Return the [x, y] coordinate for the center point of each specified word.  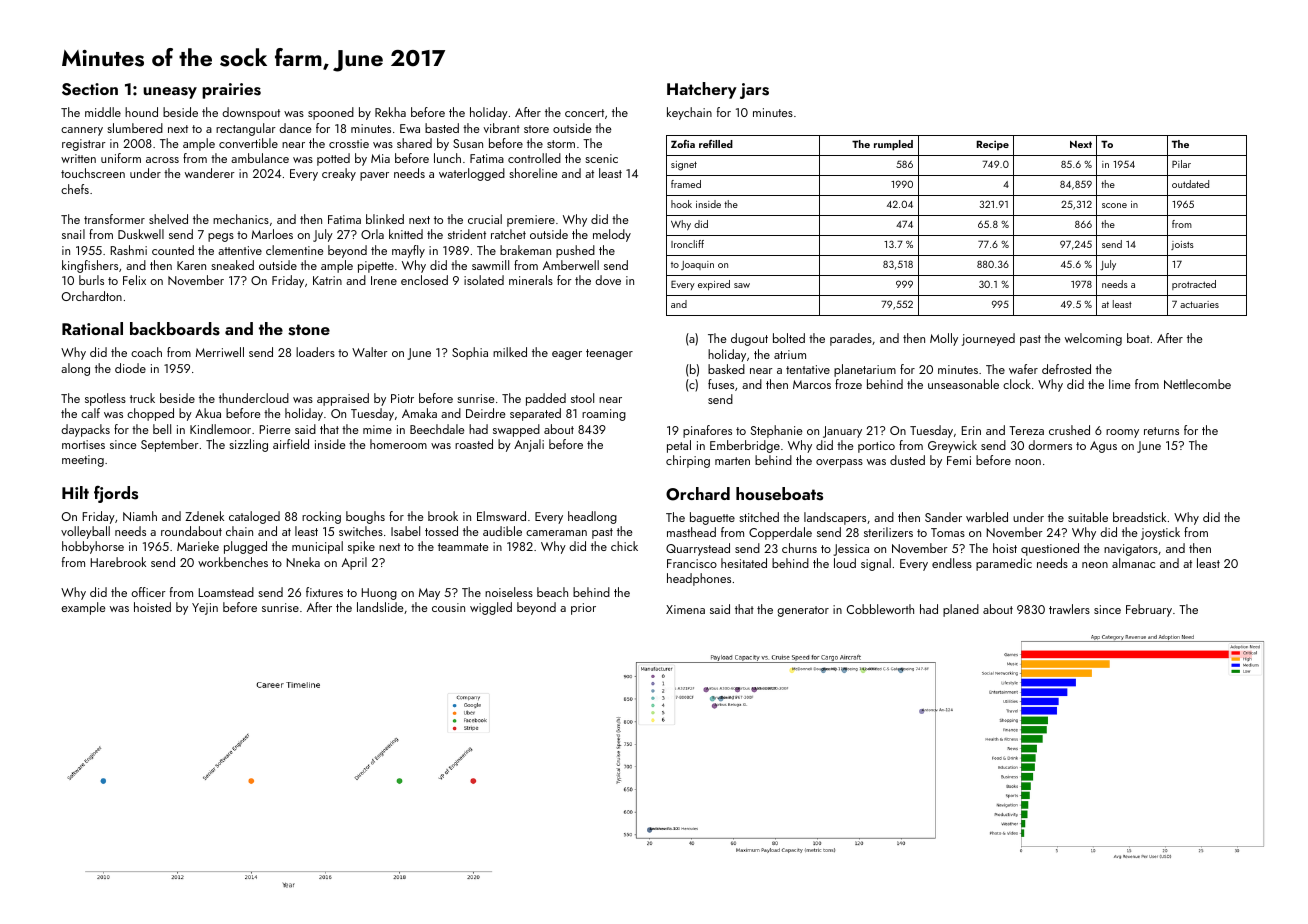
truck [142, 398]
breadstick [1139, 517]
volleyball [85, 532]
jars [754, 91]
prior [583, 609]
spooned [331, 113]
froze [848, 384]
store [536, 129]
